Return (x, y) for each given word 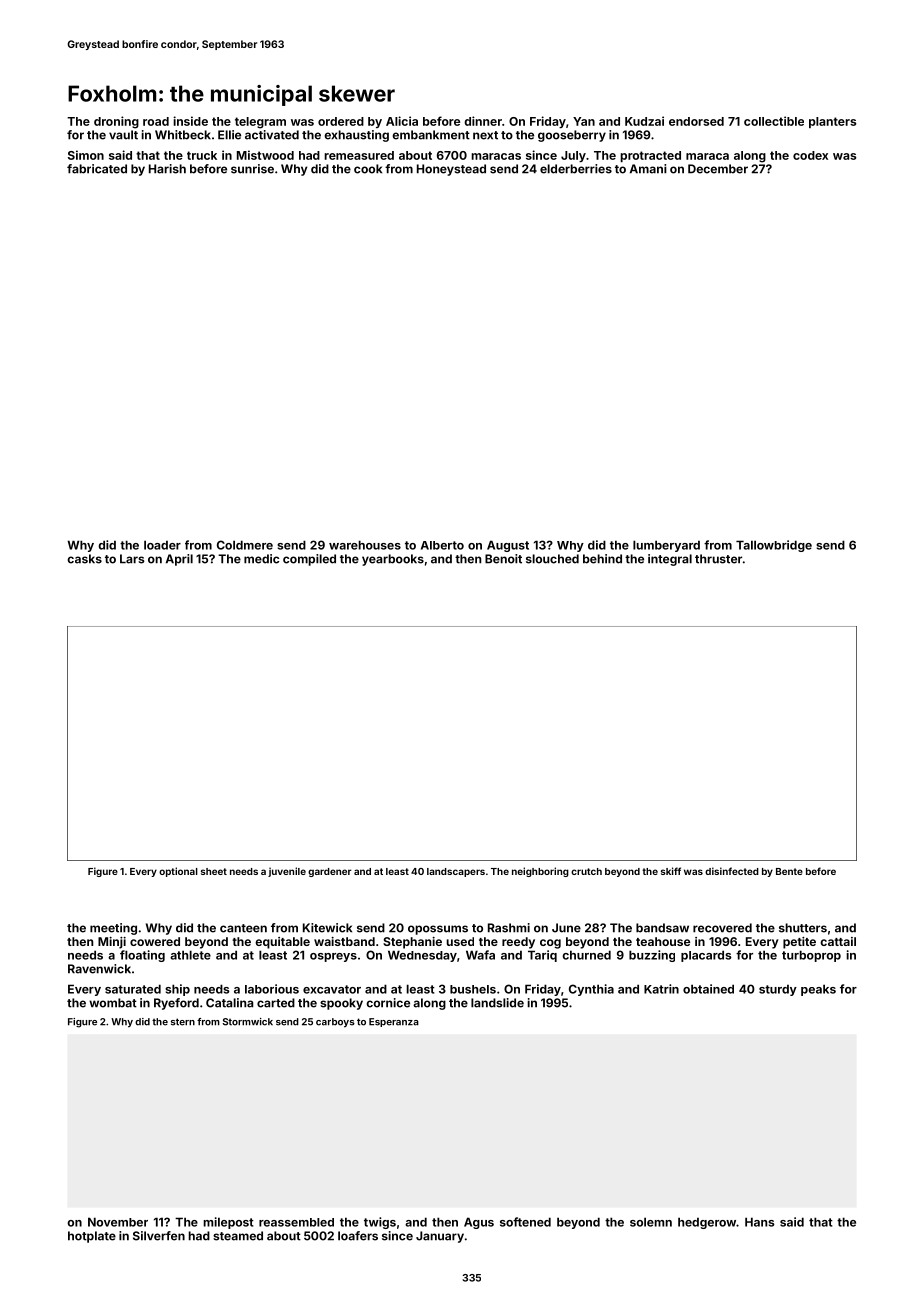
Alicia (402, 121)
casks (85, 559)
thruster (718, 559)
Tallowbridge (774, 546)
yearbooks (393, 560)
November (118, 1222)
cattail (838, 941)
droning (116, 122)
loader (162, 545)
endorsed (696, 121)
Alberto (442, 545)
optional (178, 872)
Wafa (480, 955)
